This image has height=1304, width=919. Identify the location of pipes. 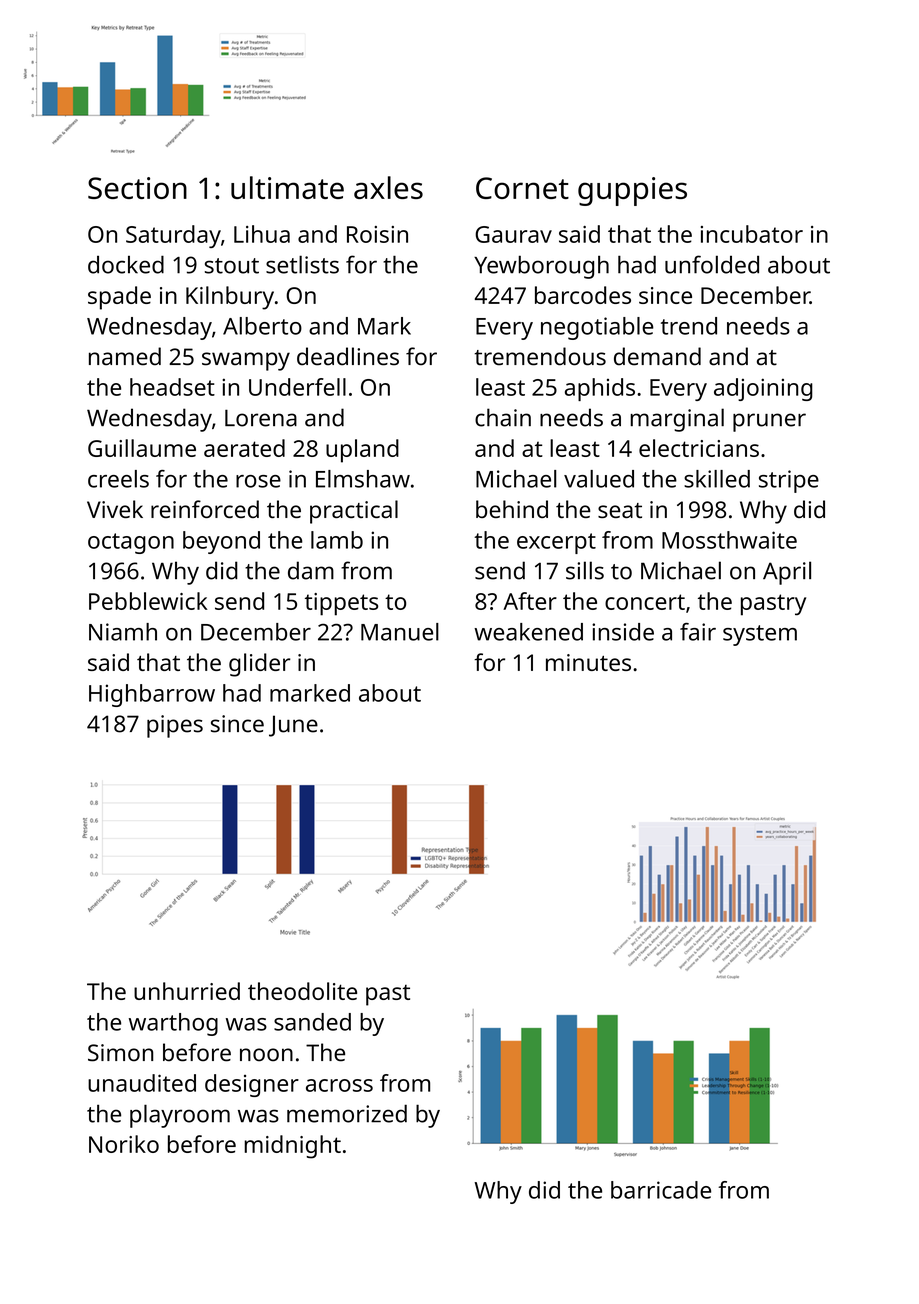
(175, 726).
